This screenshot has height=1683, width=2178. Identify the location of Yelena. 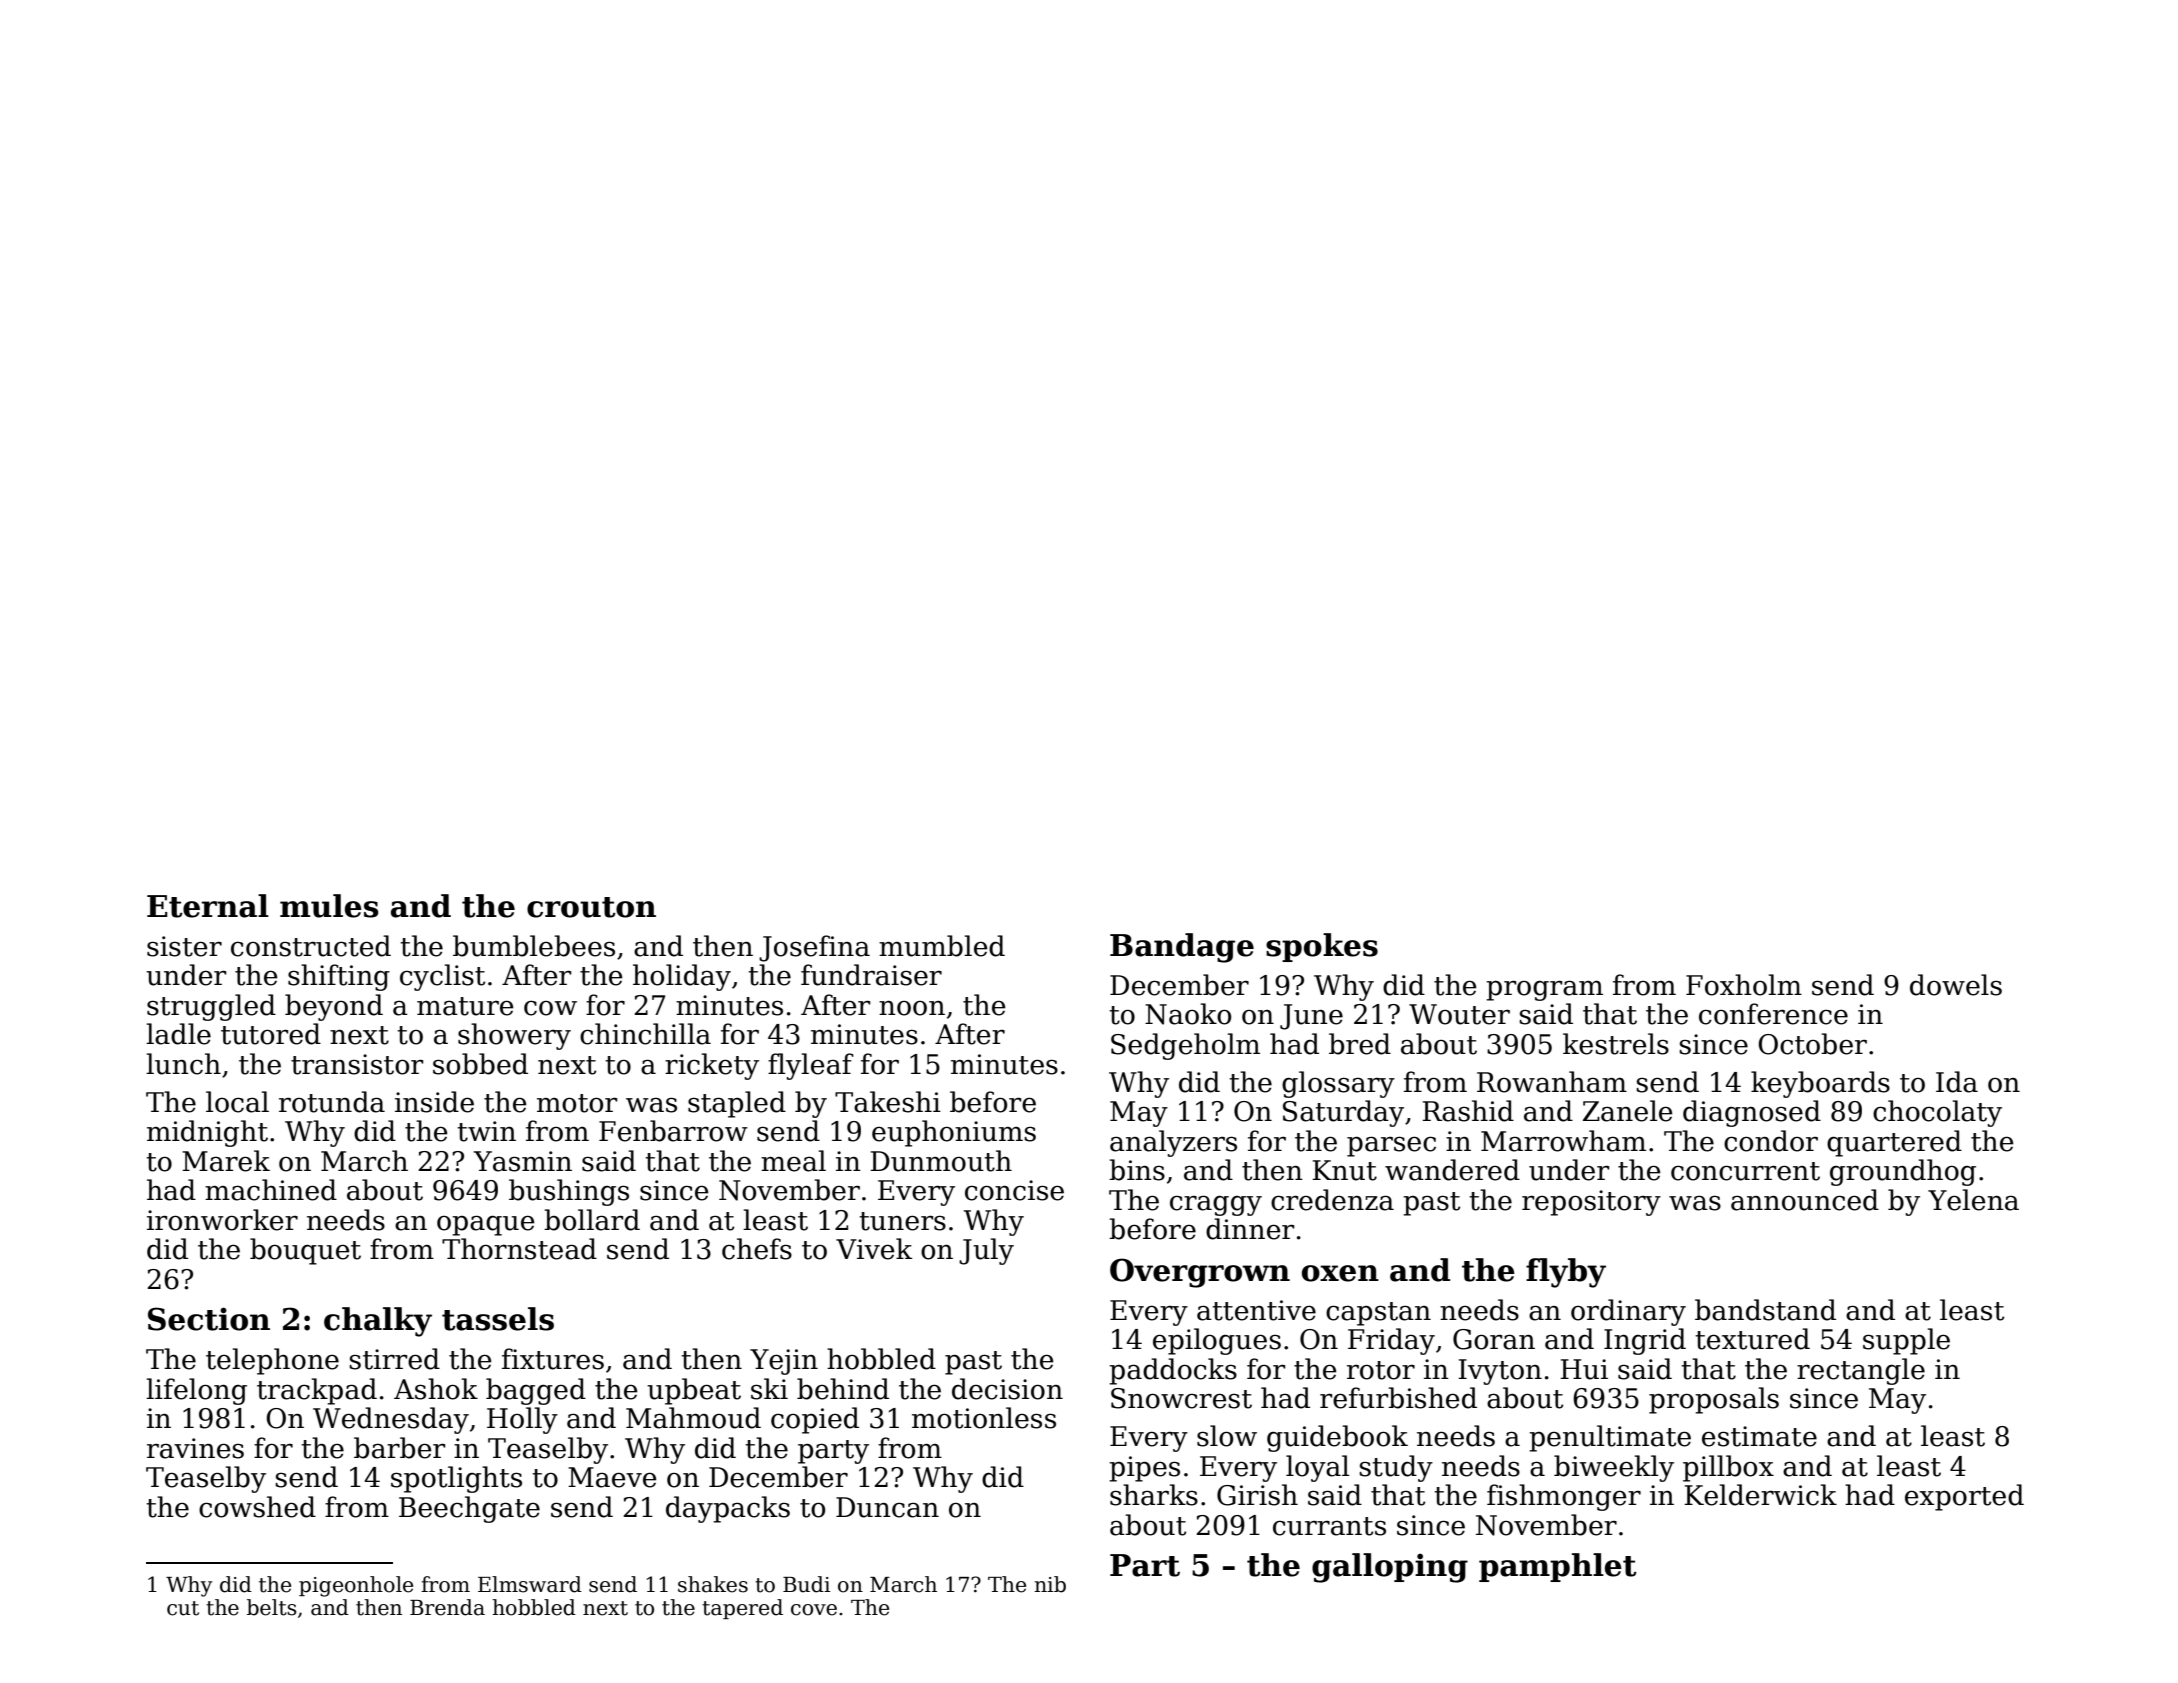
(1973, 1200).
